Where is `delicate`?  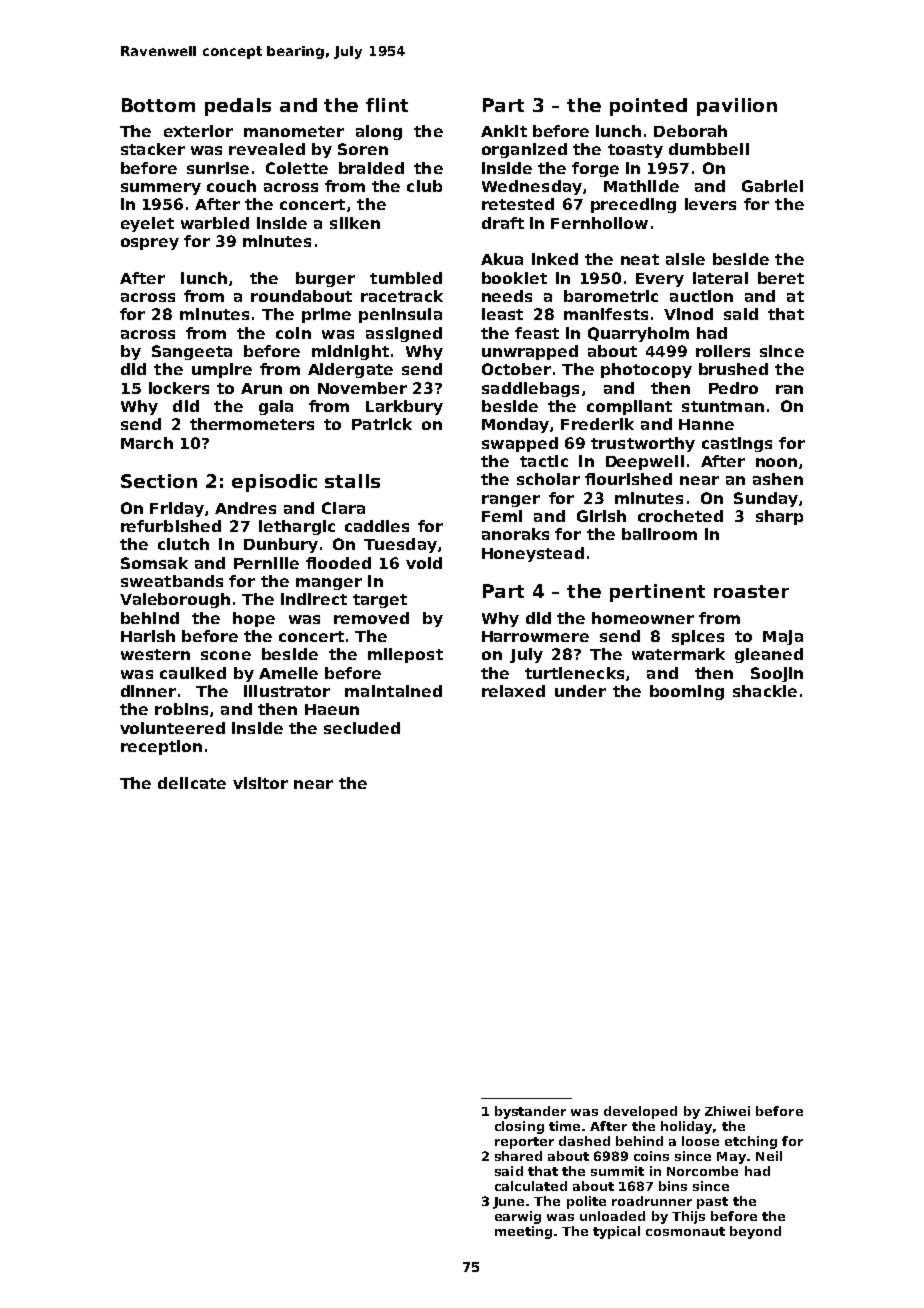 delicate is located at coordinates (192, 783).
